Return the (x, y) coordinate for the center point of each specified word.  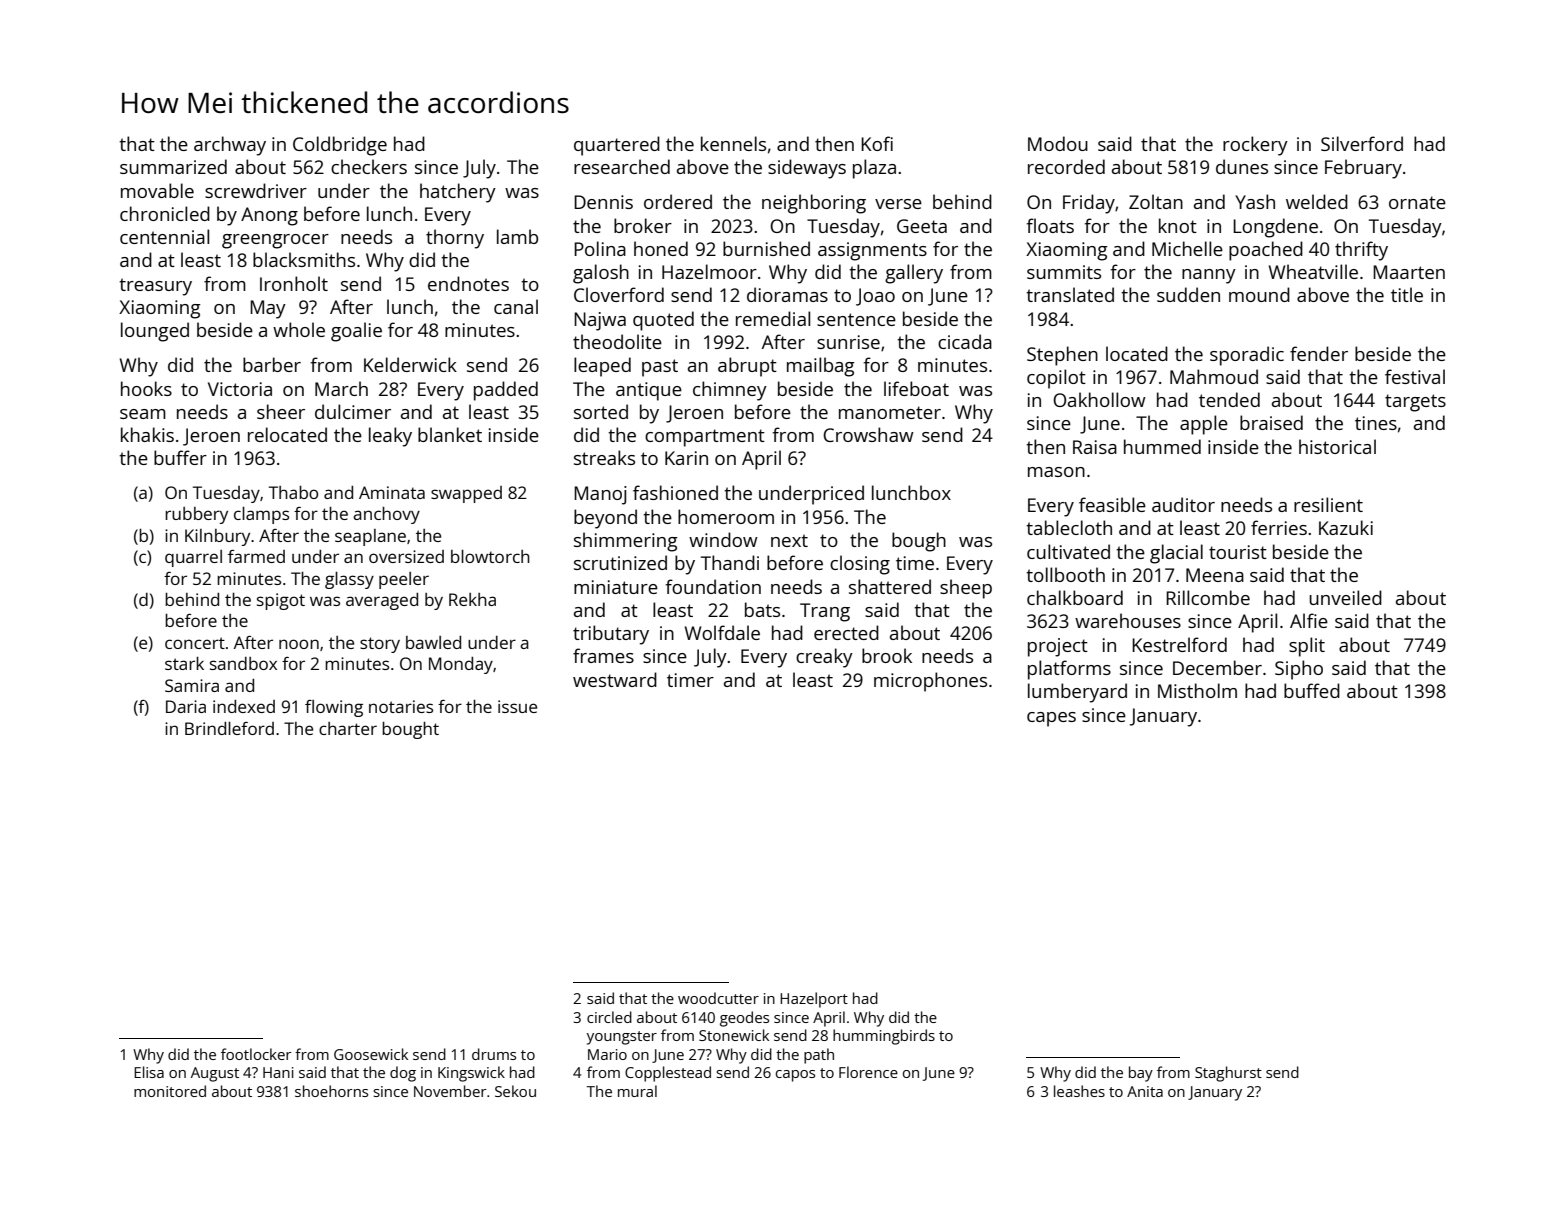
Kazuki (1346, 527)
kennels (733, 143)
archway (230, 146)
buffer (180, 457)
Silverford (1362, 143)
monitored (170, 1091)
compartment (705, 438)
